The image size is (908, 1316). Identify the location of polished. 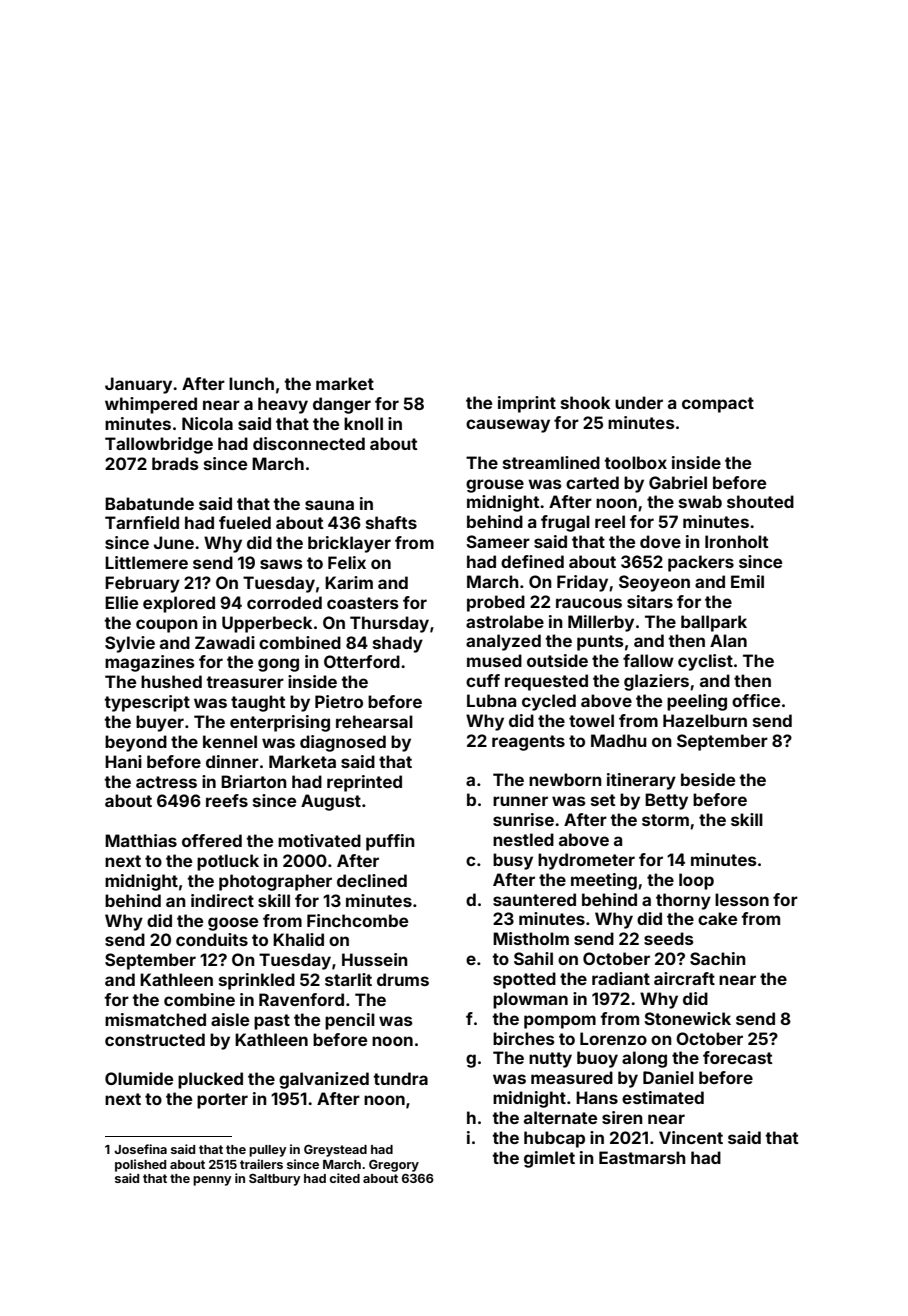
(140, 1165).
